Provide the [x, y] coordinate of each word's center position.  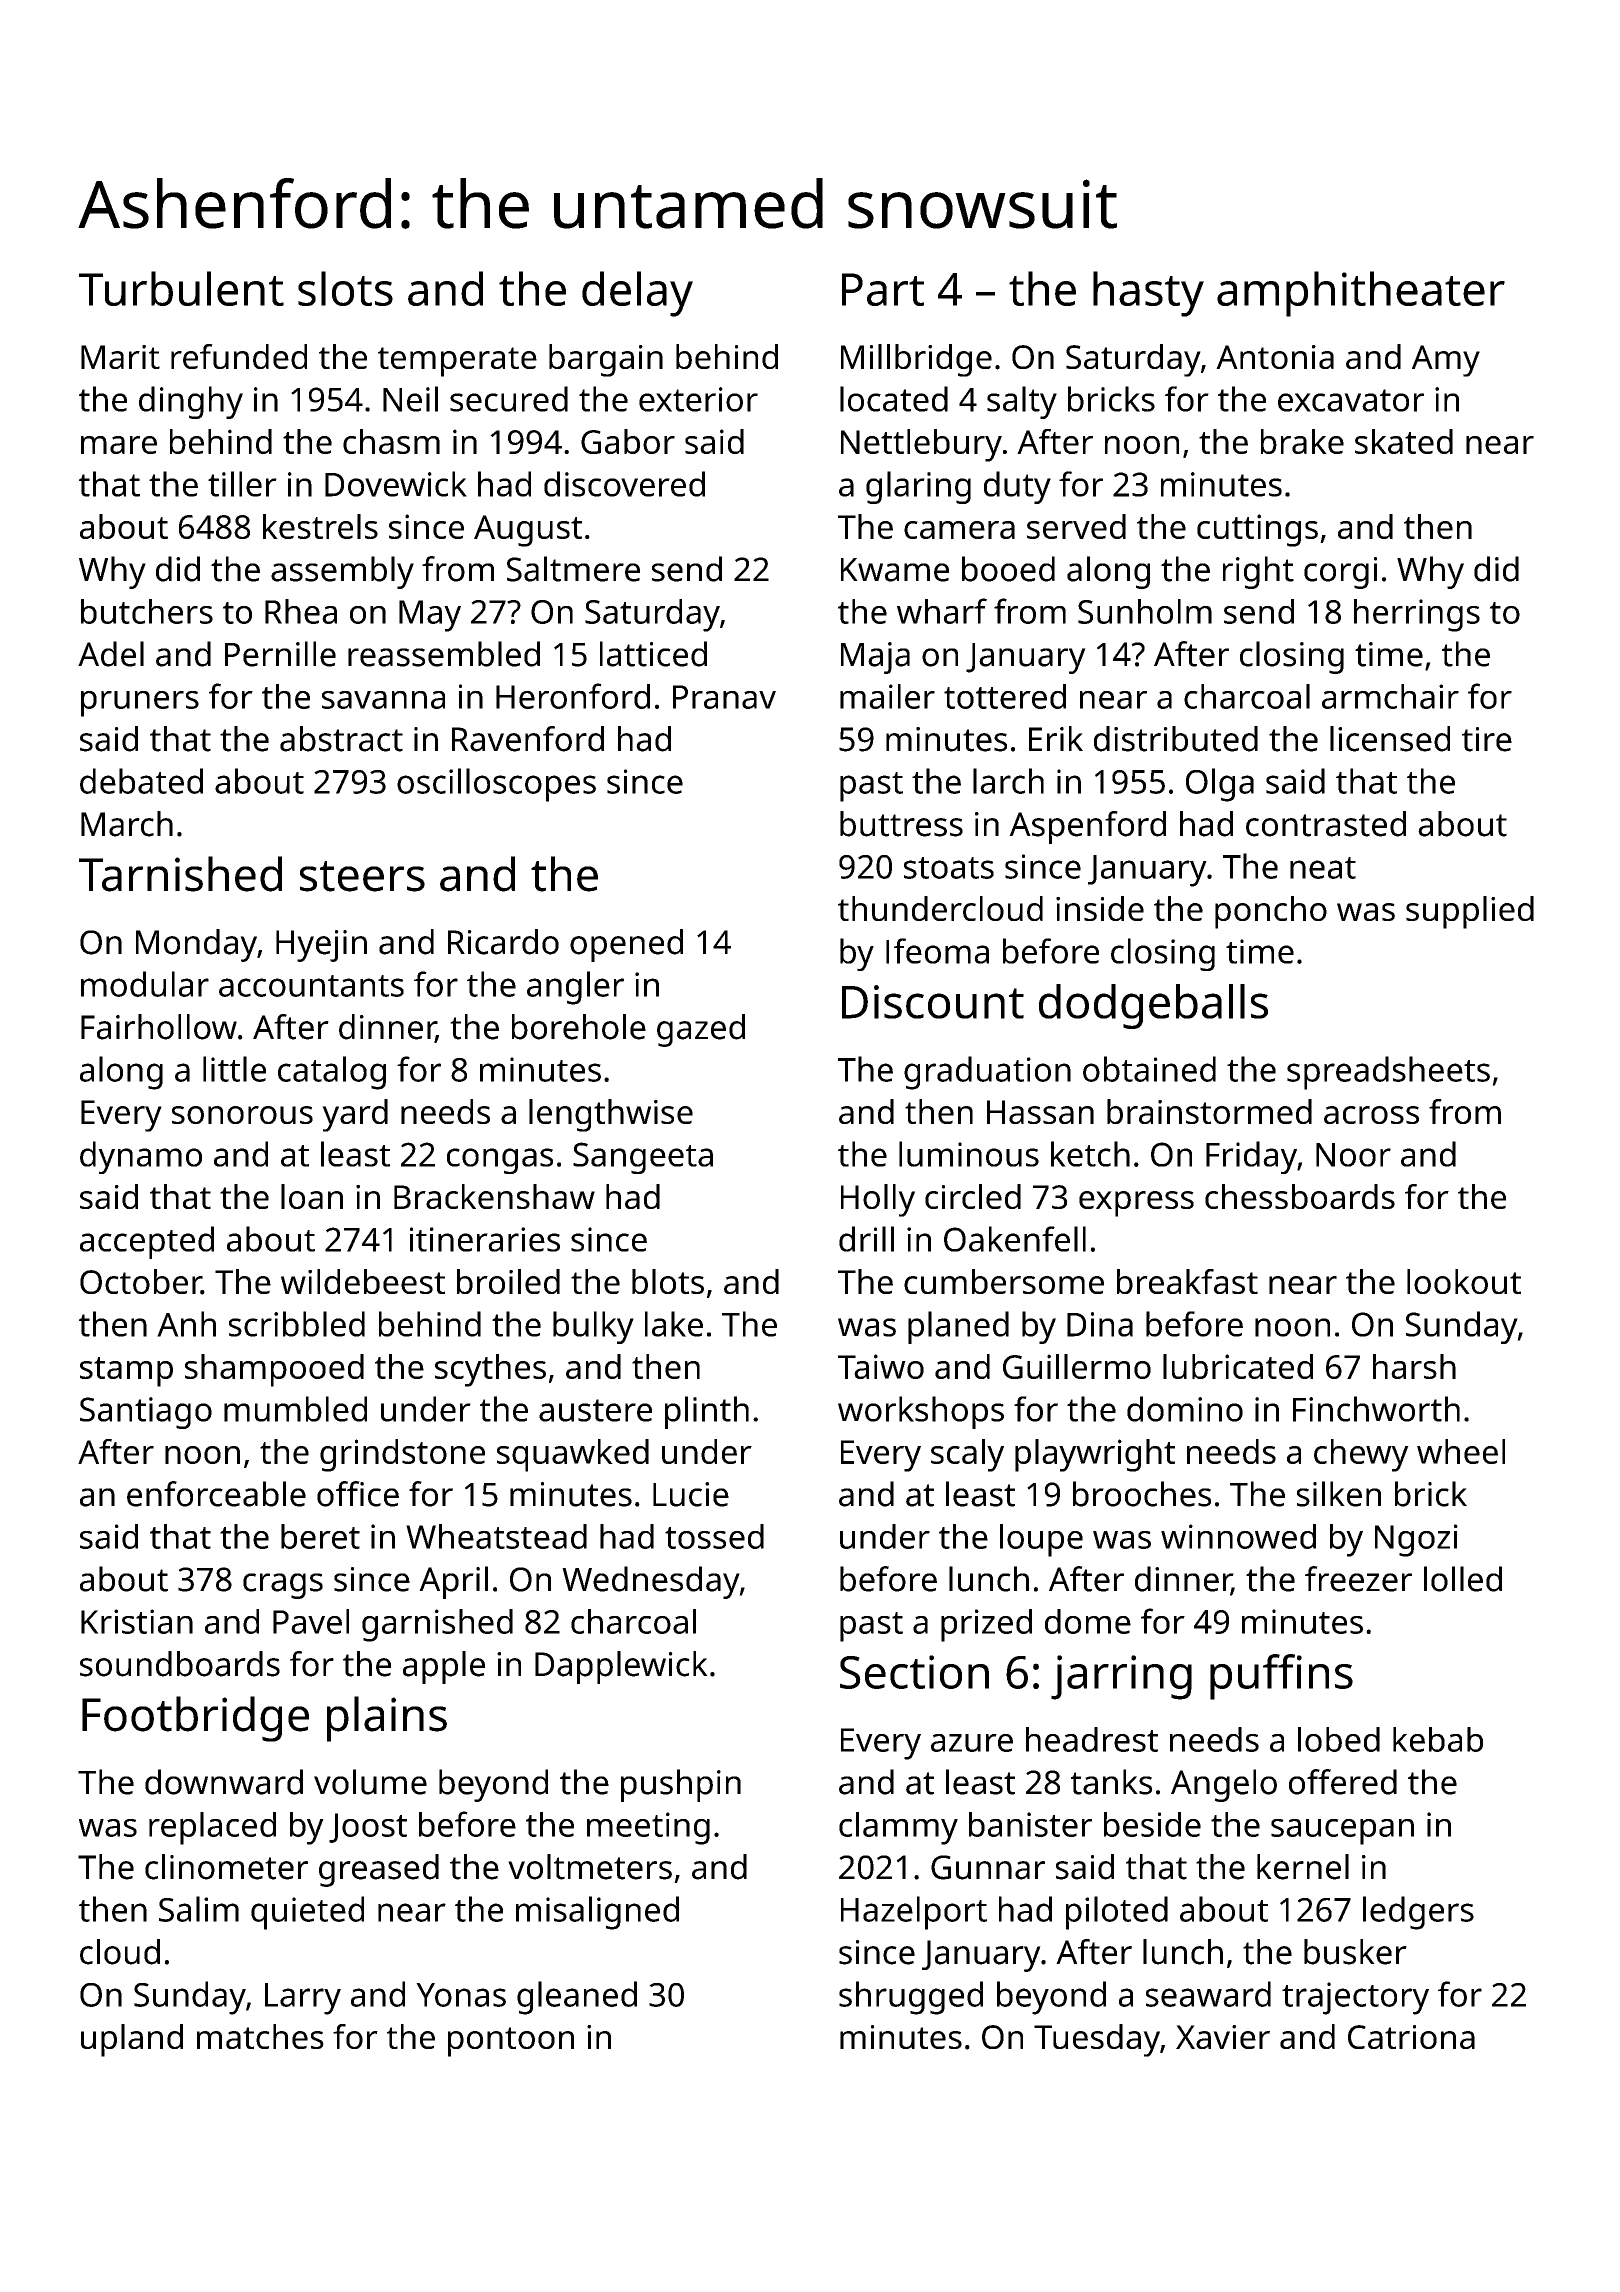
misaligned [597, 1913]
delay [637, 294]
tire [1487, 739]
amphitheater [1361, 294]
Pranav [724, 697]
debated [141, 781]
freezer [1358, 1579]
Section [914, 1672]
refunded [239, 356]
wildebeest [363, 1281]
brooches [1142, 1494]
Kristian [137, 1621]
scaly [967, 1455]
